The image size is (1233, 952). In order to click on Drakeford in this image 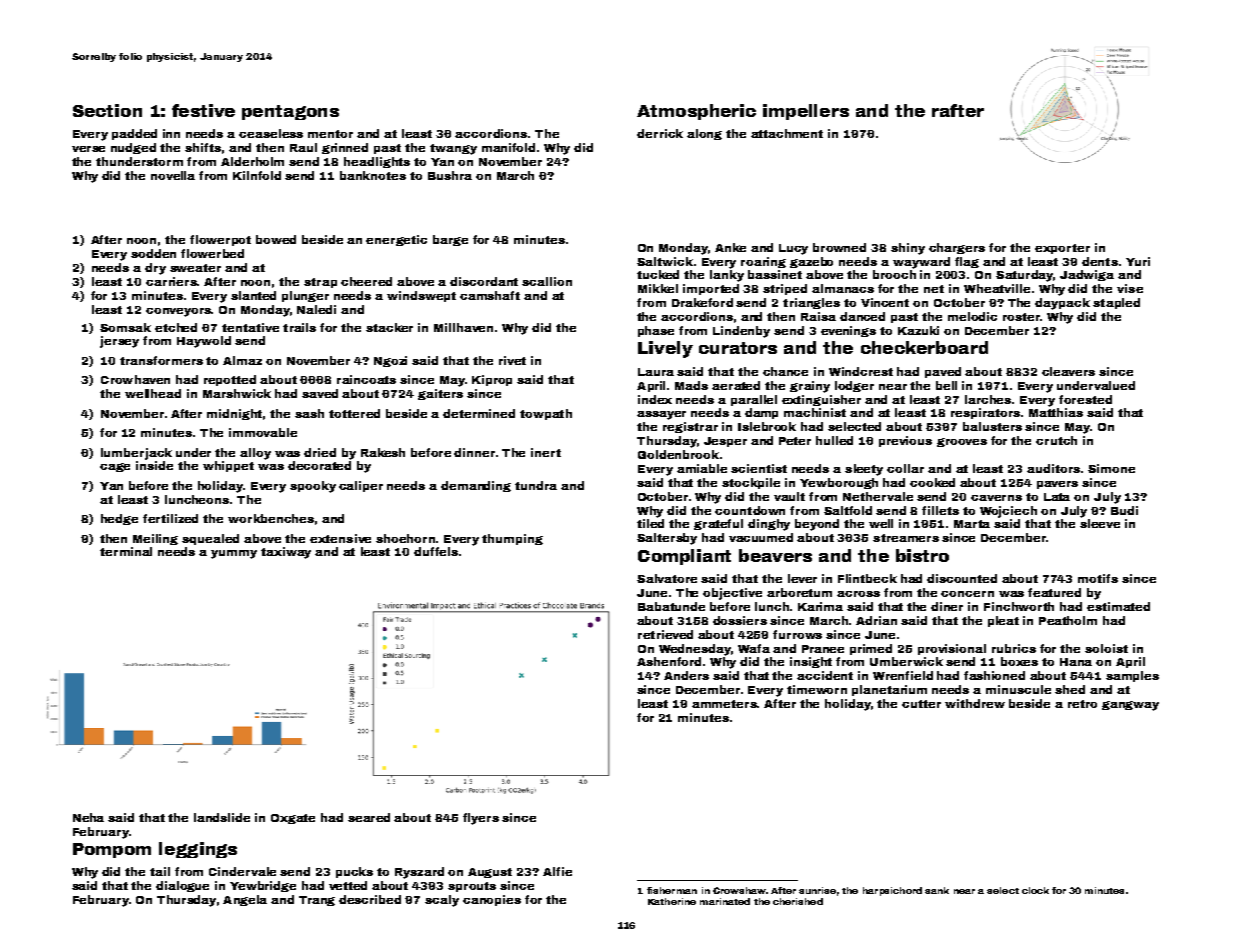, I will do `click(702, 302)`.
